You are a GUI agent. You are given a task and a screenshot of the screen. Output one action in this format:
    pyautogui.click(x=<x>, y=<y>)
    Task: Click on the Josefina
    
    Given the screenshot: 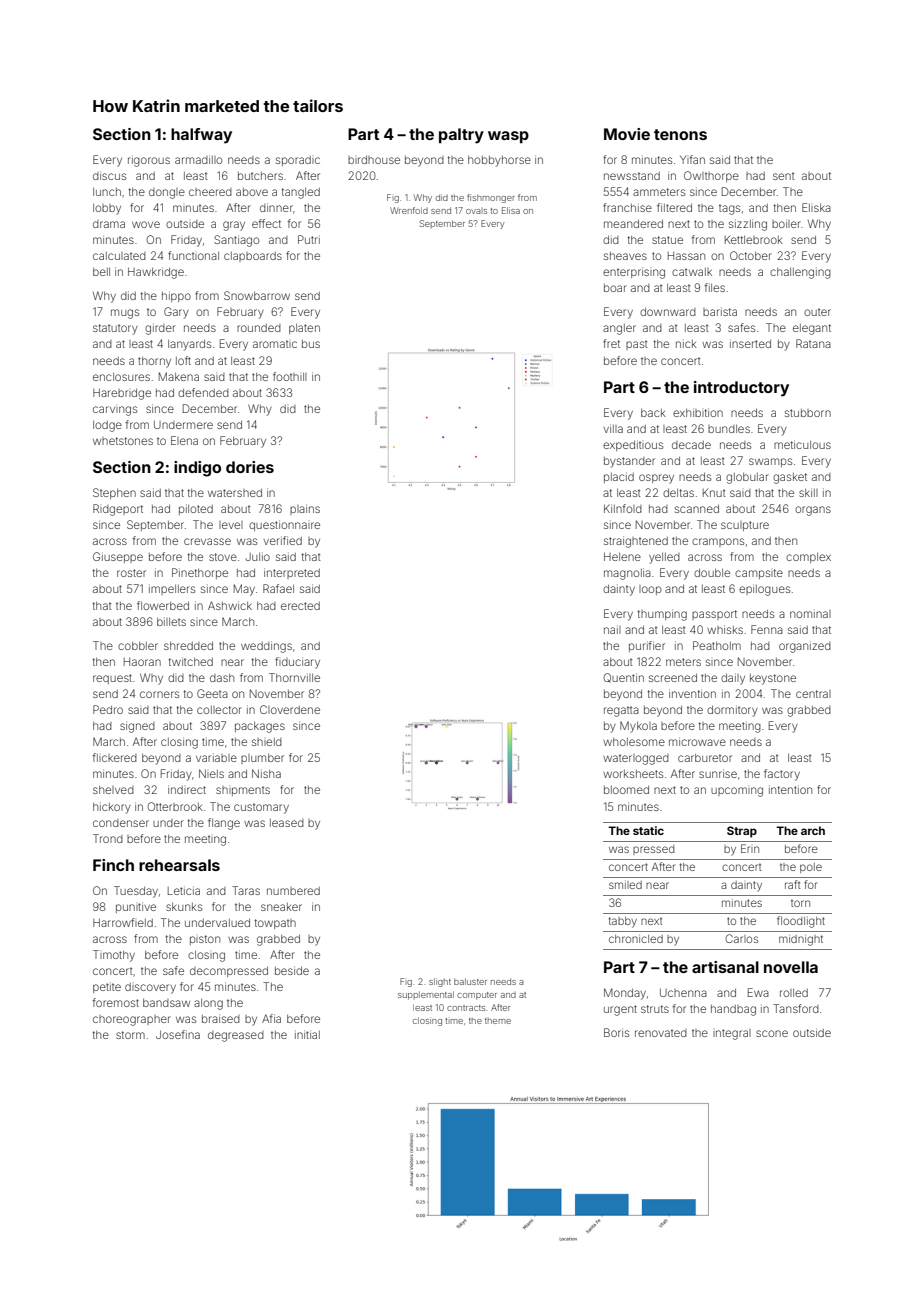 What is the action you would take?
    pyautogui.click(x=178, y=1034)
